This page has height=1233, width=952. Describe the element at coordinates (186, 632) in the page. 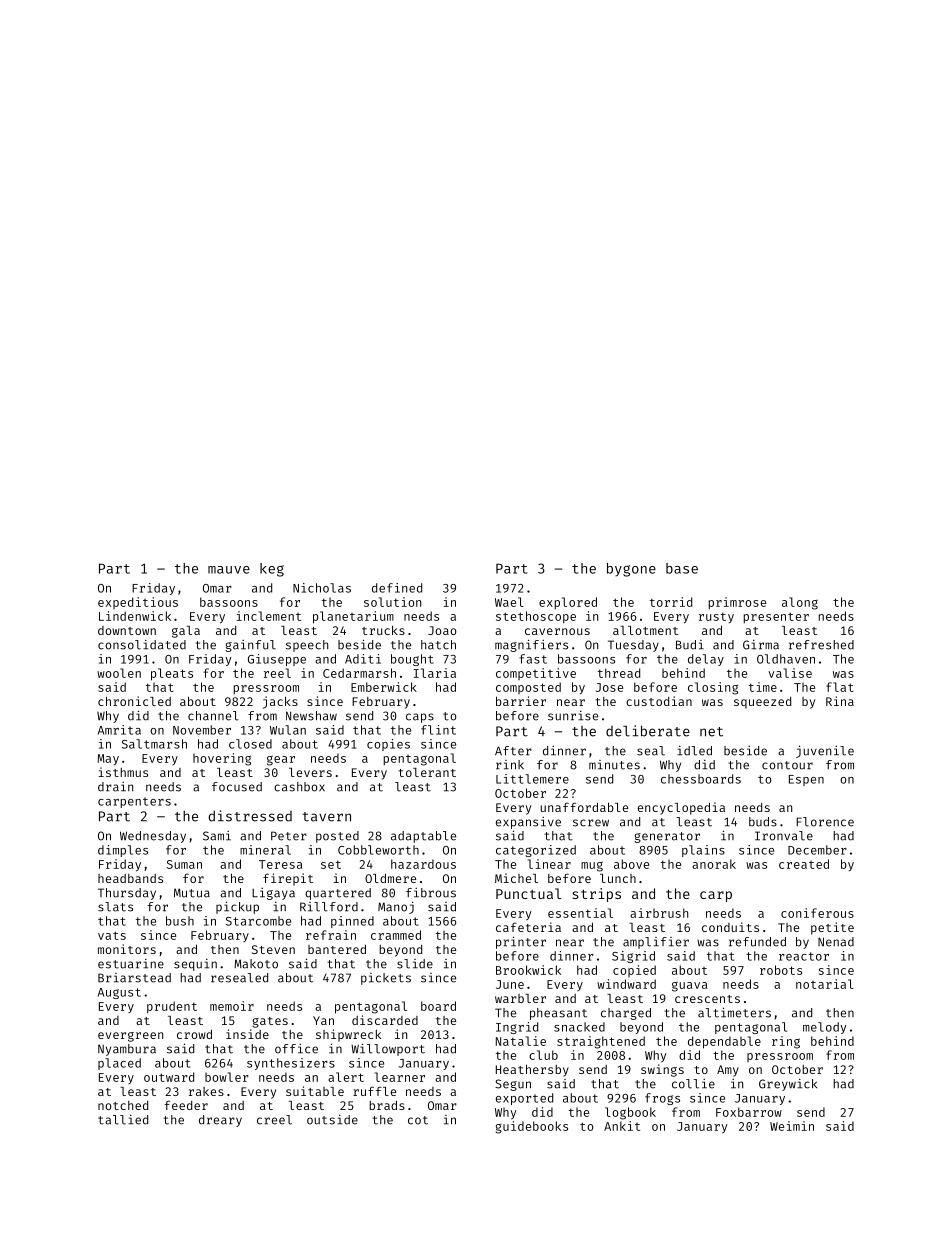

I see `gala` at that location.
